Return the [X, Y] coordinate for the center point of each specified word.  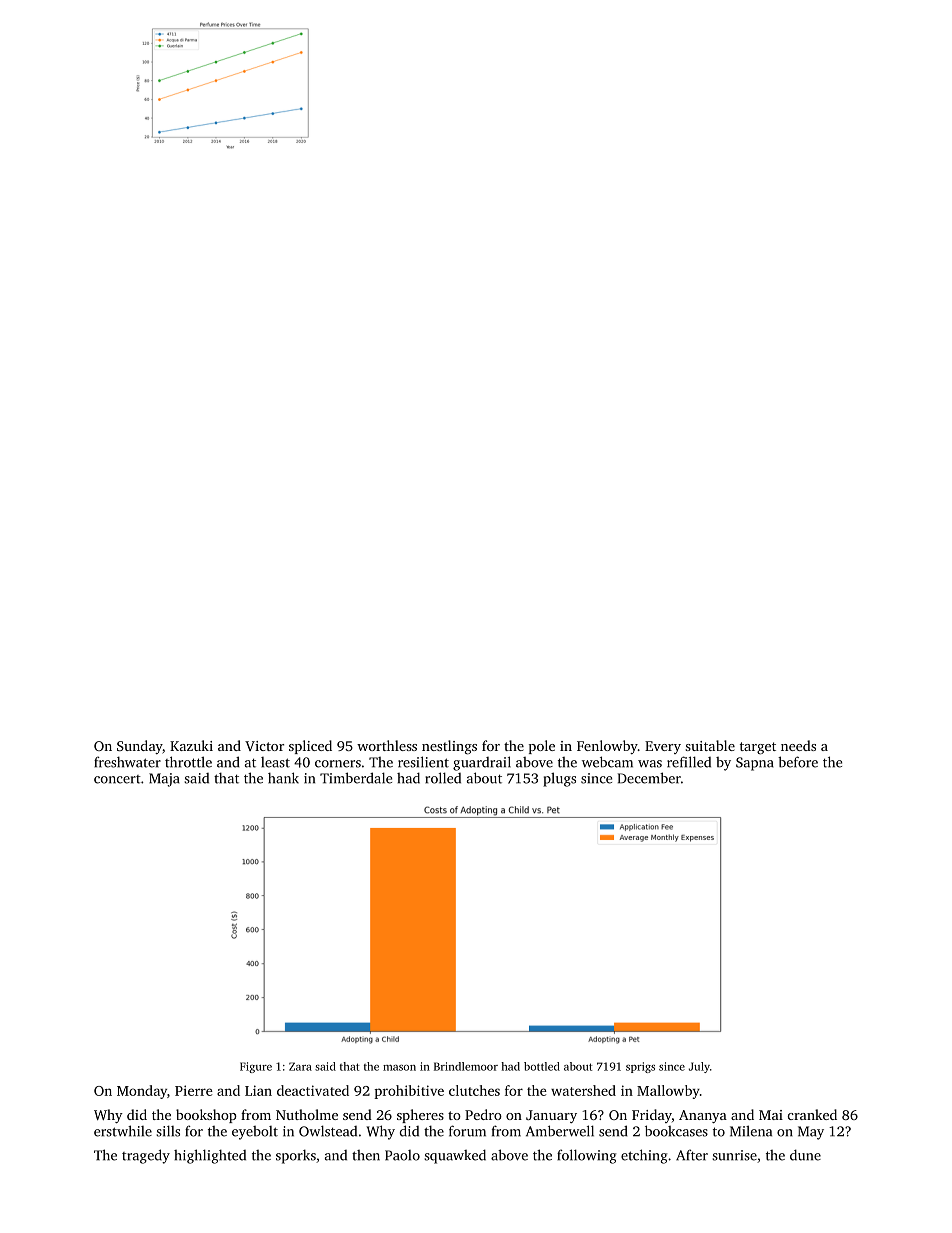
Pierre [194, 1090]
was [650, 764]
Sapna [755, 764]
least [275, 762]
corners [338, 764]
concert [117, 779]
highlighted [210, 1156]
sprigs [640, 1067]
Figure [256, 1067]
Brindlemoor [466, 1066]
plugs [559, 779]
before [798, 762]
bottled [542, 1066]
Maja [164, 780]
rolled [443, 778]
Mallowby [668, 1092]
